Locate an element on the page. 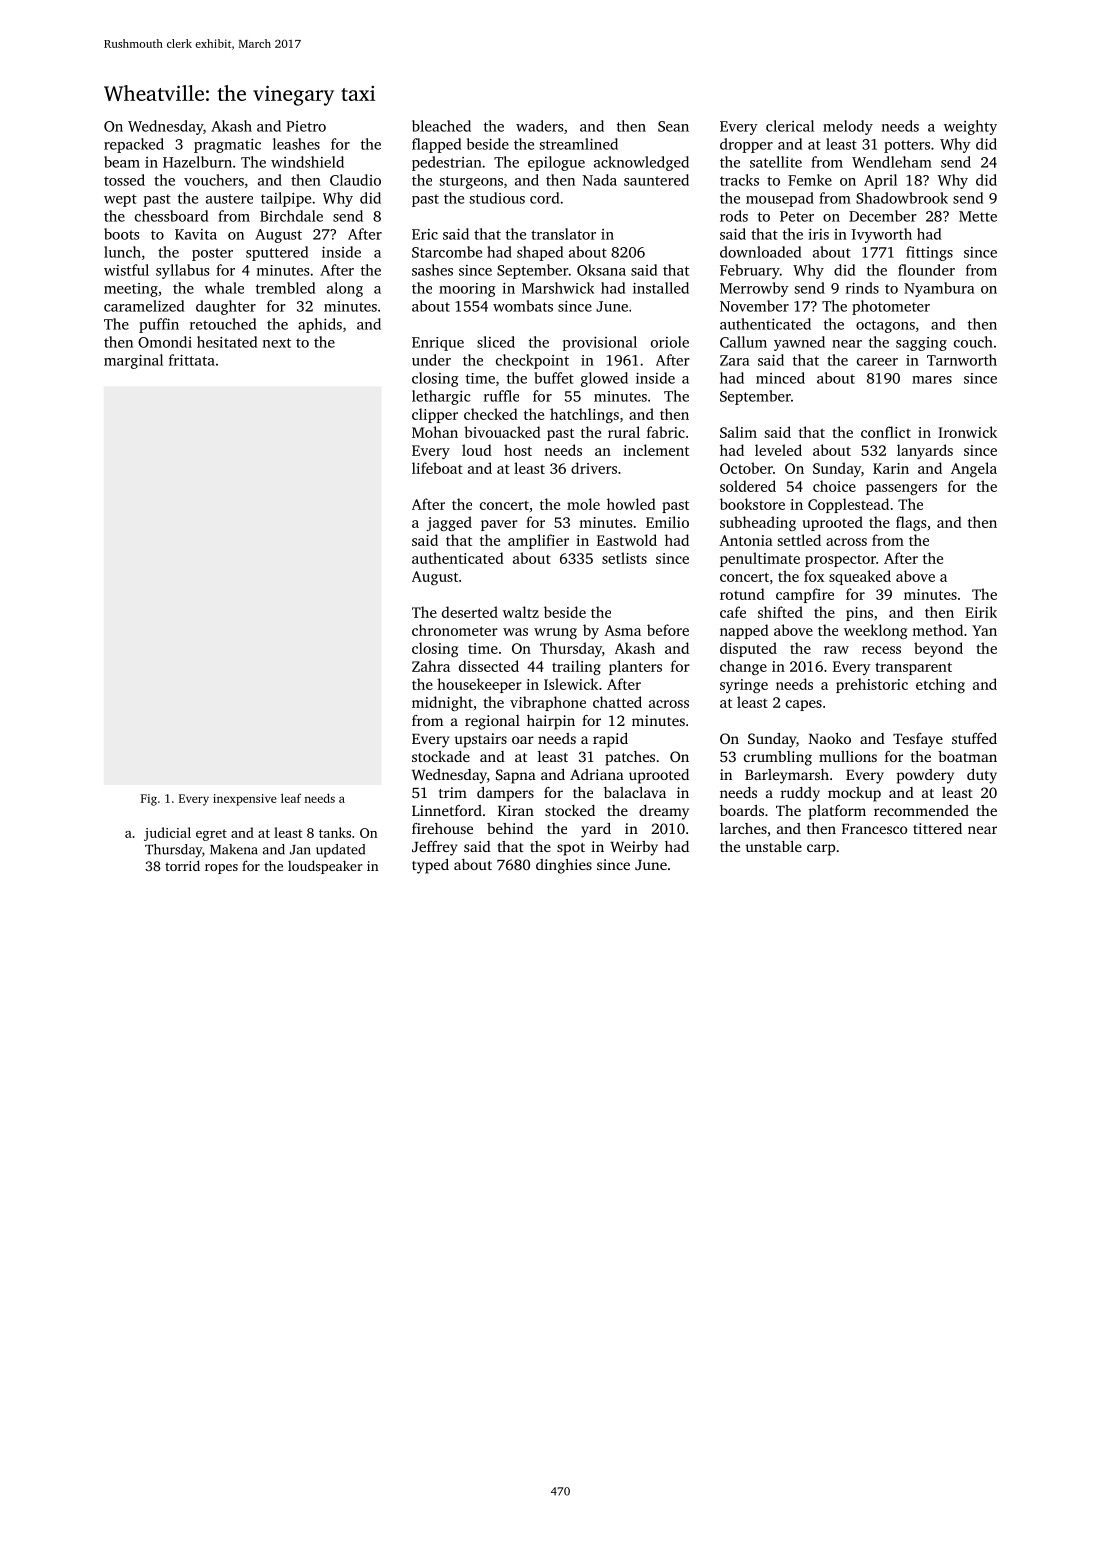  couch is located at coordinates (973, 342).
